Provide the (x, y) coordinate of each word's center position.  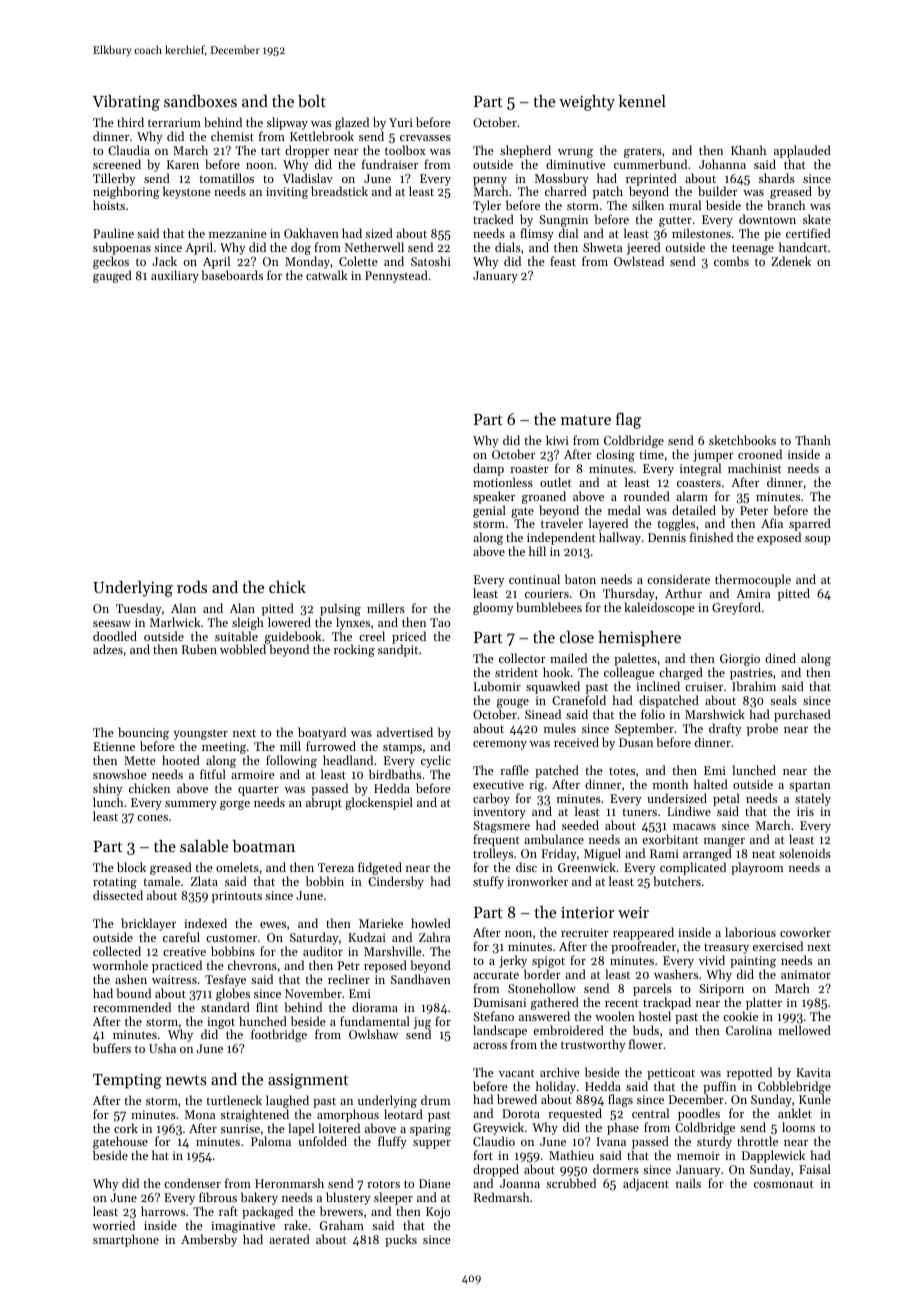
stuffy (488, 882)
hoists (109, 205)
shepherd (525, 151)
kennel (642, 101)
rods (192, 587)
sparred (810, 524)
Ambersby (209, 1240)
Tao (440, 622)
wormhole (120, 965)
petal (726, 800)
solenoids (805, 853)
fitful (213, 774)
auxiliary (175, 276)
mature (586, 420)
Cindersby (396, 883)
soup (817, 540)
